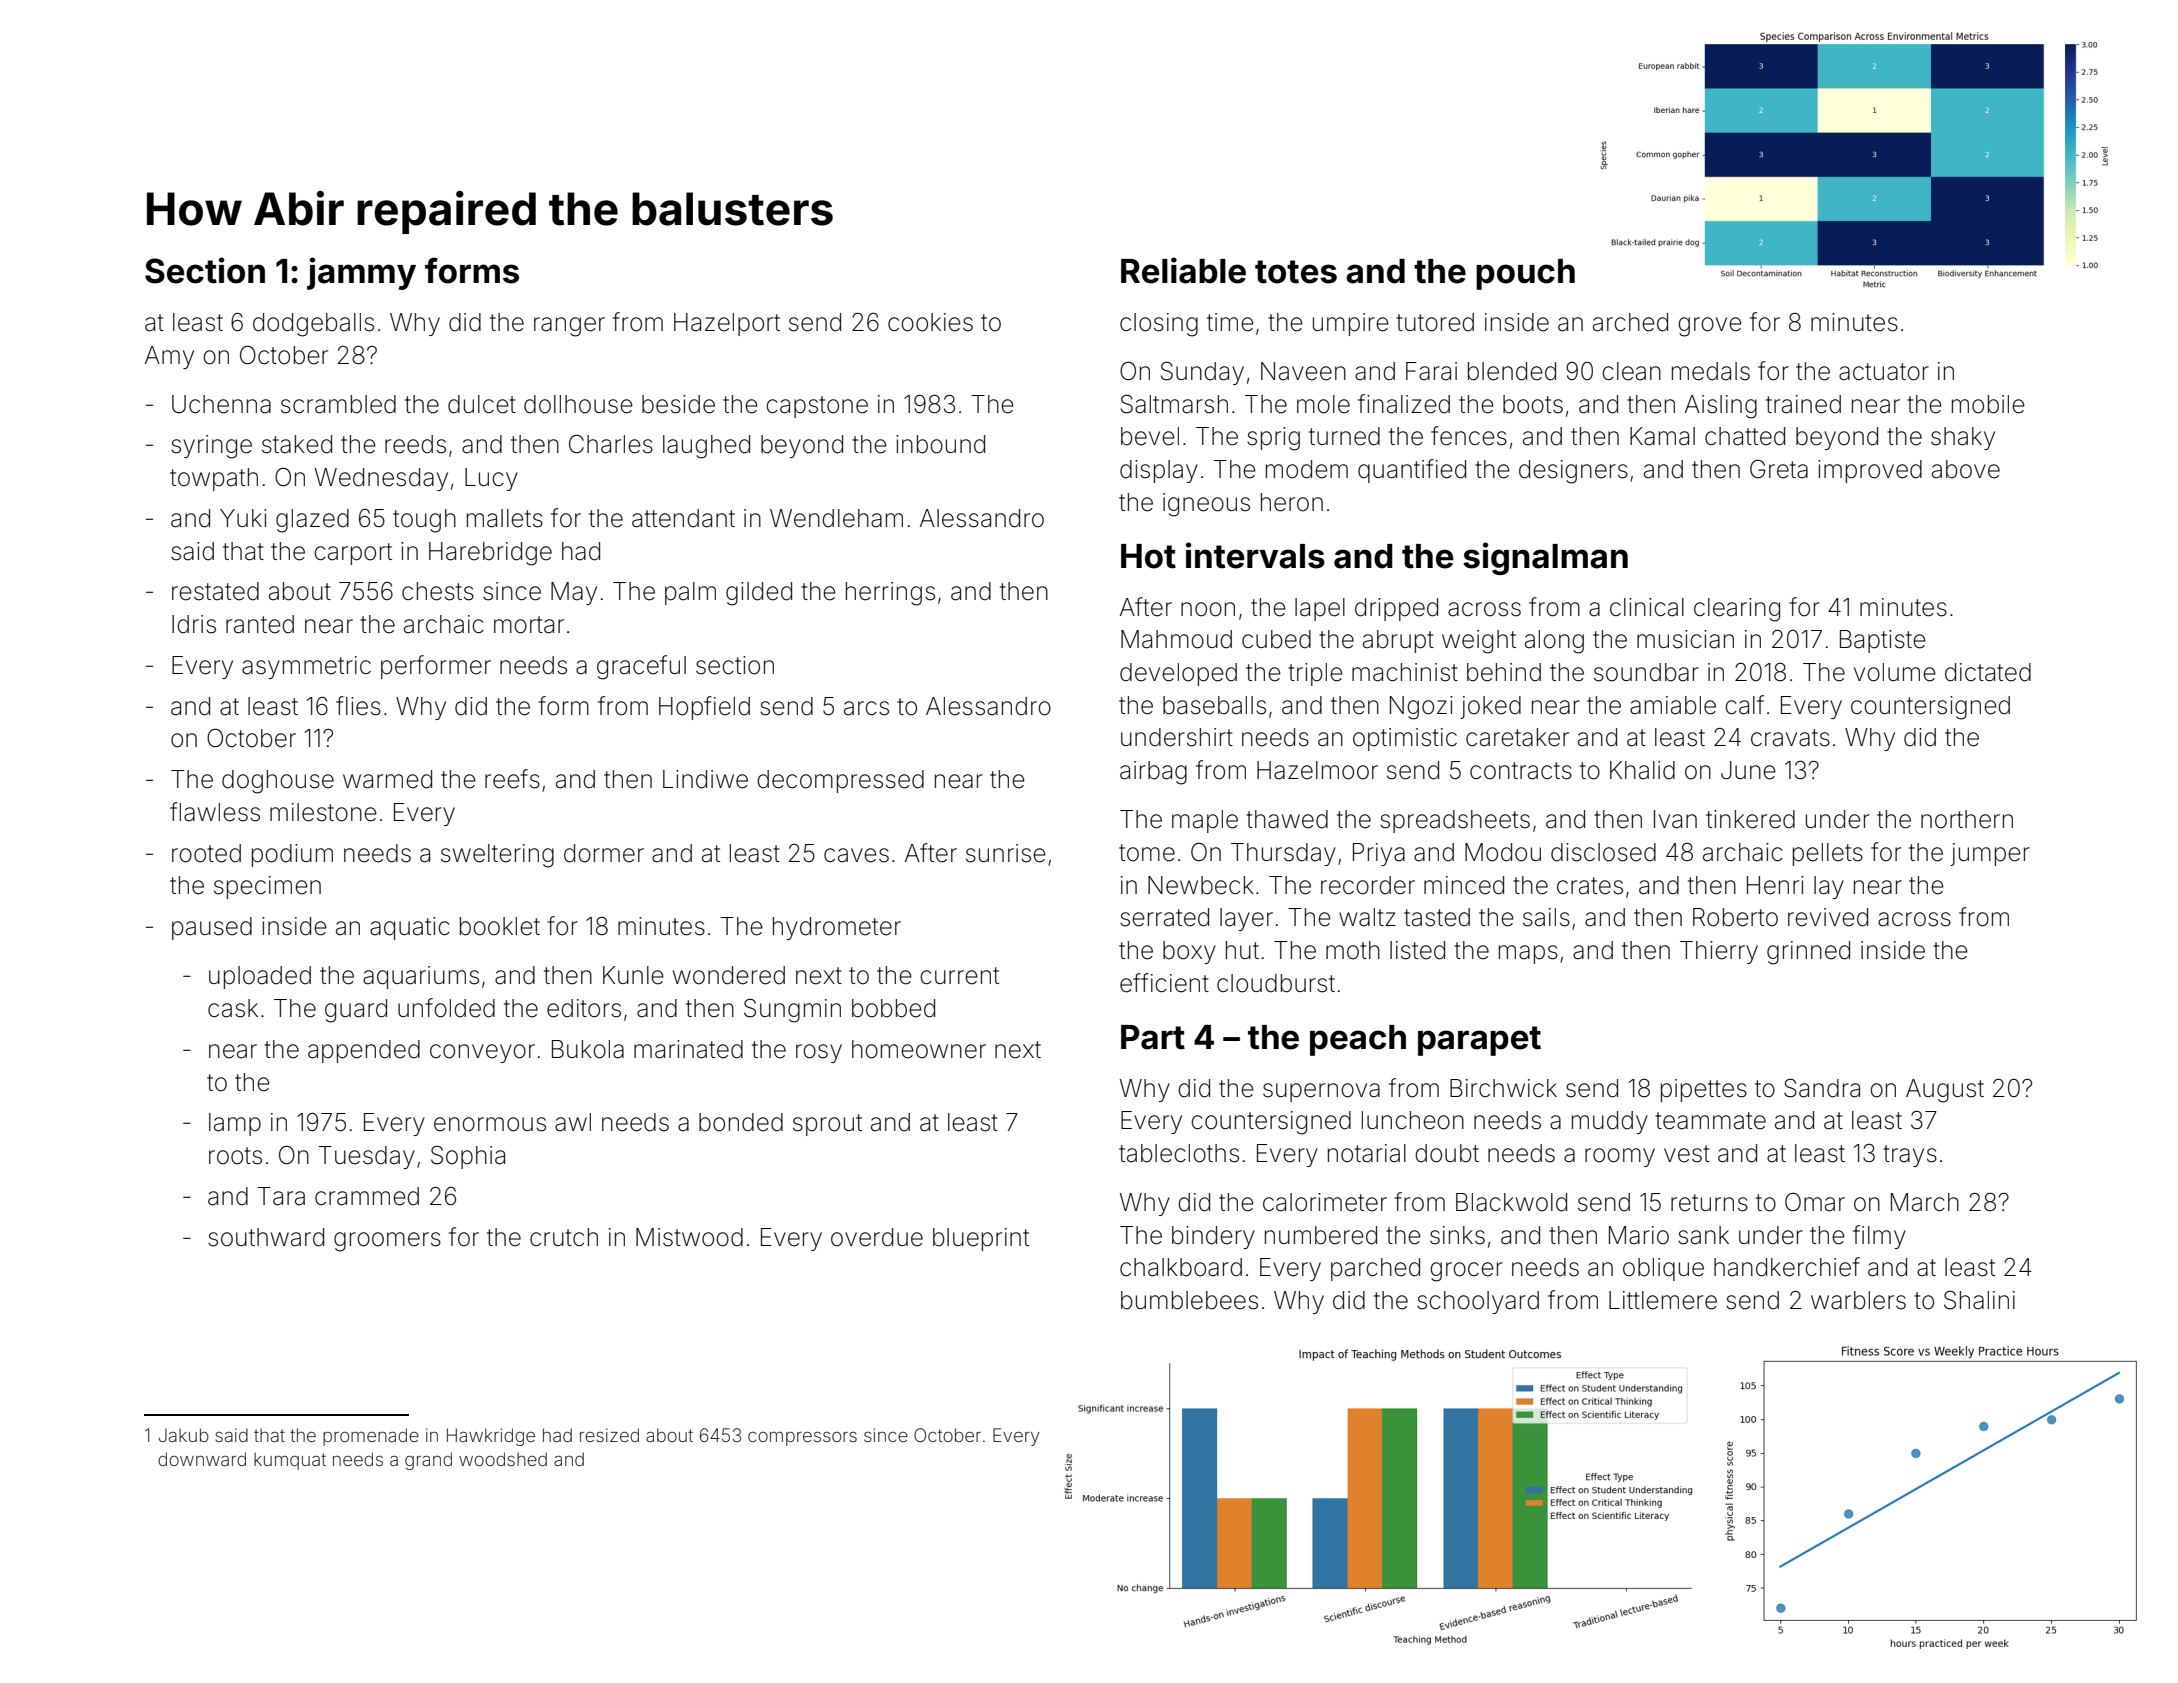  I want to click on groomers, so click(387, 1242).
